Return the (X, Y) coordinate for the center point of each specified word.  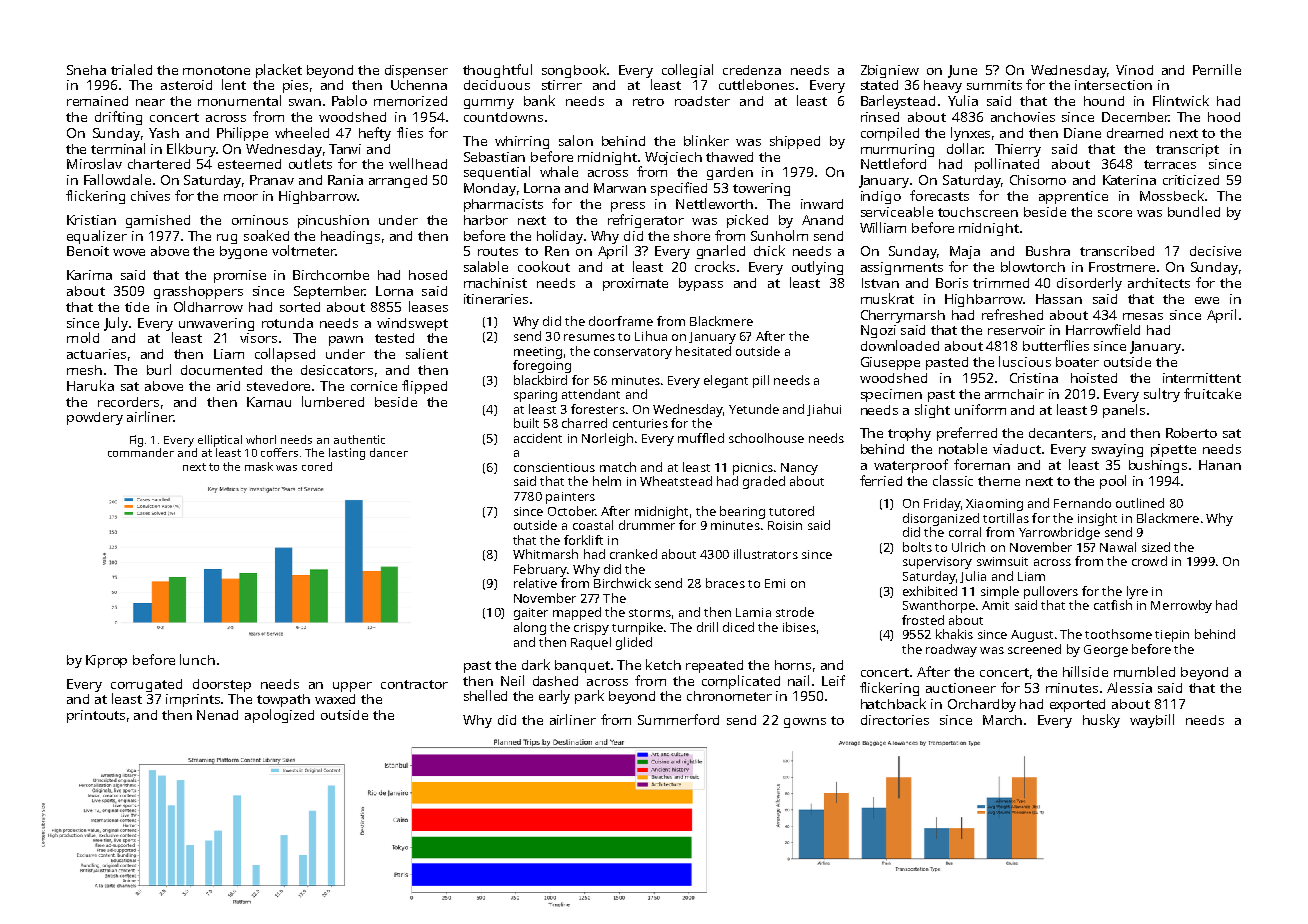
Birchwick (622, 583)
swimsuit (1002, 561)
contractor (414, 684)
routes (498, 251)
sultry (1162, 395)
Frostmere (1122, 267)
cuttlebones (756, 84)
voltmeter (303, 250)
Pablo (349, 100)
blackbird (540, 380)
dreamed (1135, 133)
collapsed (285, 355)
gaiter (531, 614)
